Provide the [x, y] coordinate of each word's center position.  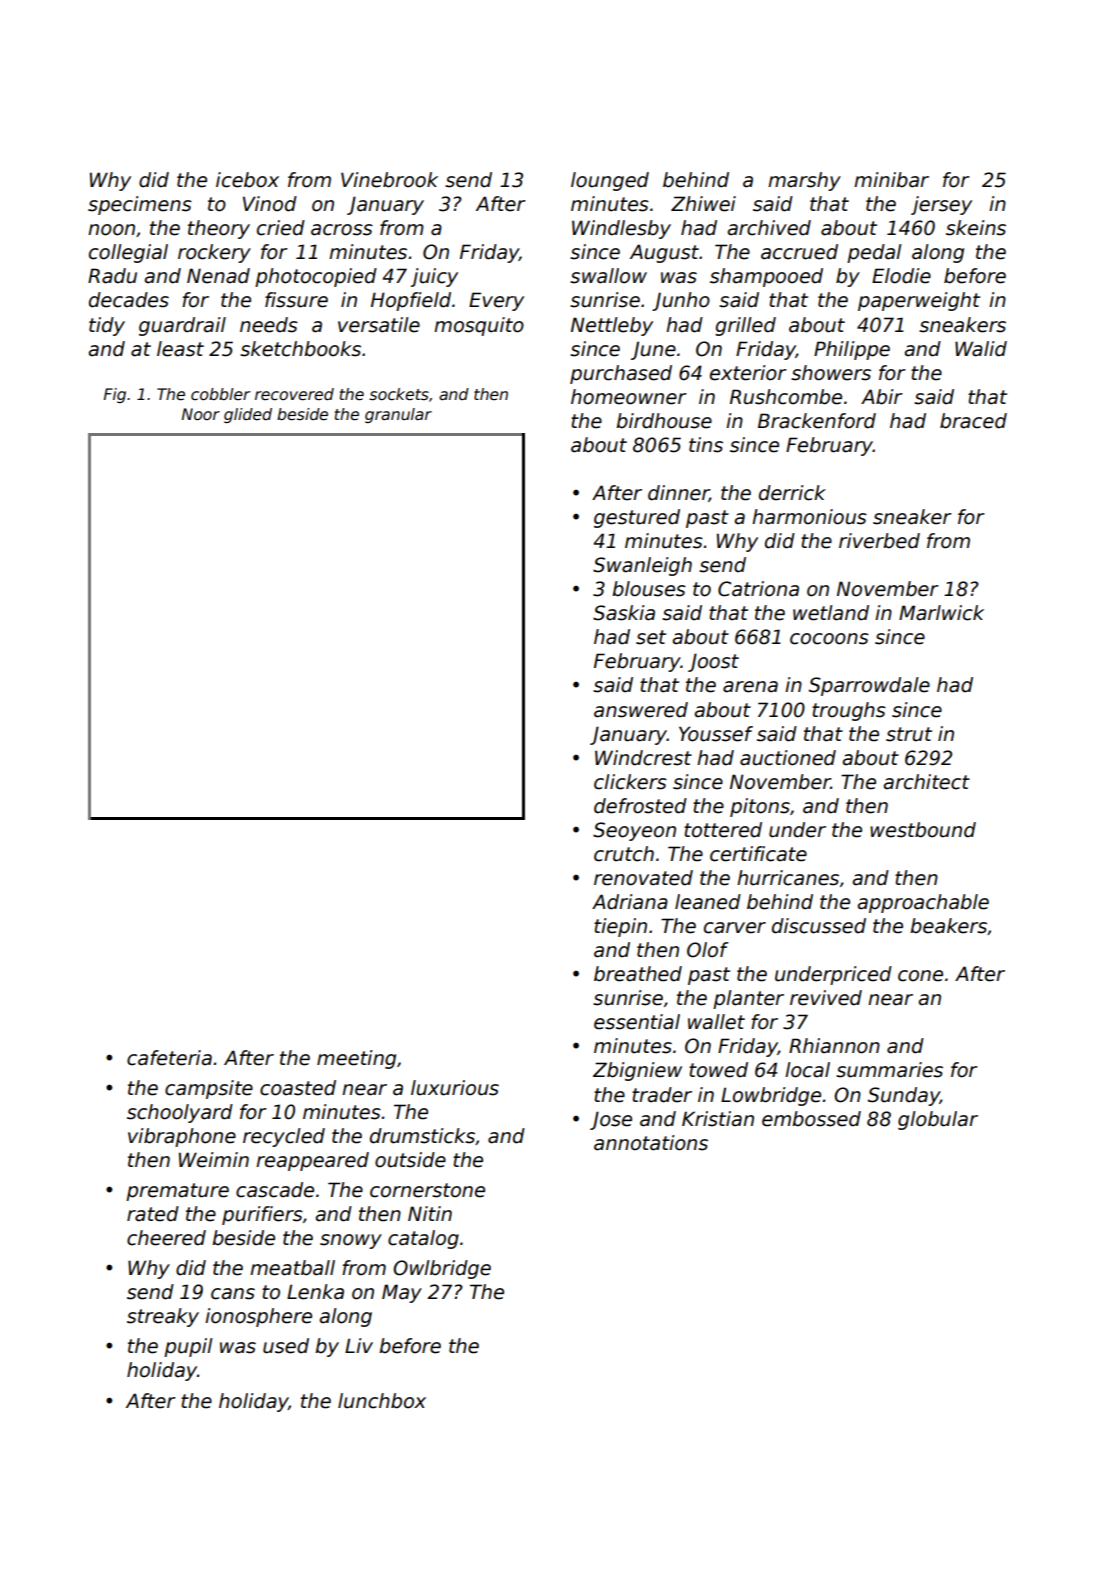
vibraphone [182, 1137]
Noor [201, 414]
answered [641, 710]
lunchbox [382, 1401]
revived [826, 998]
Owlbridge [442, 1269]
